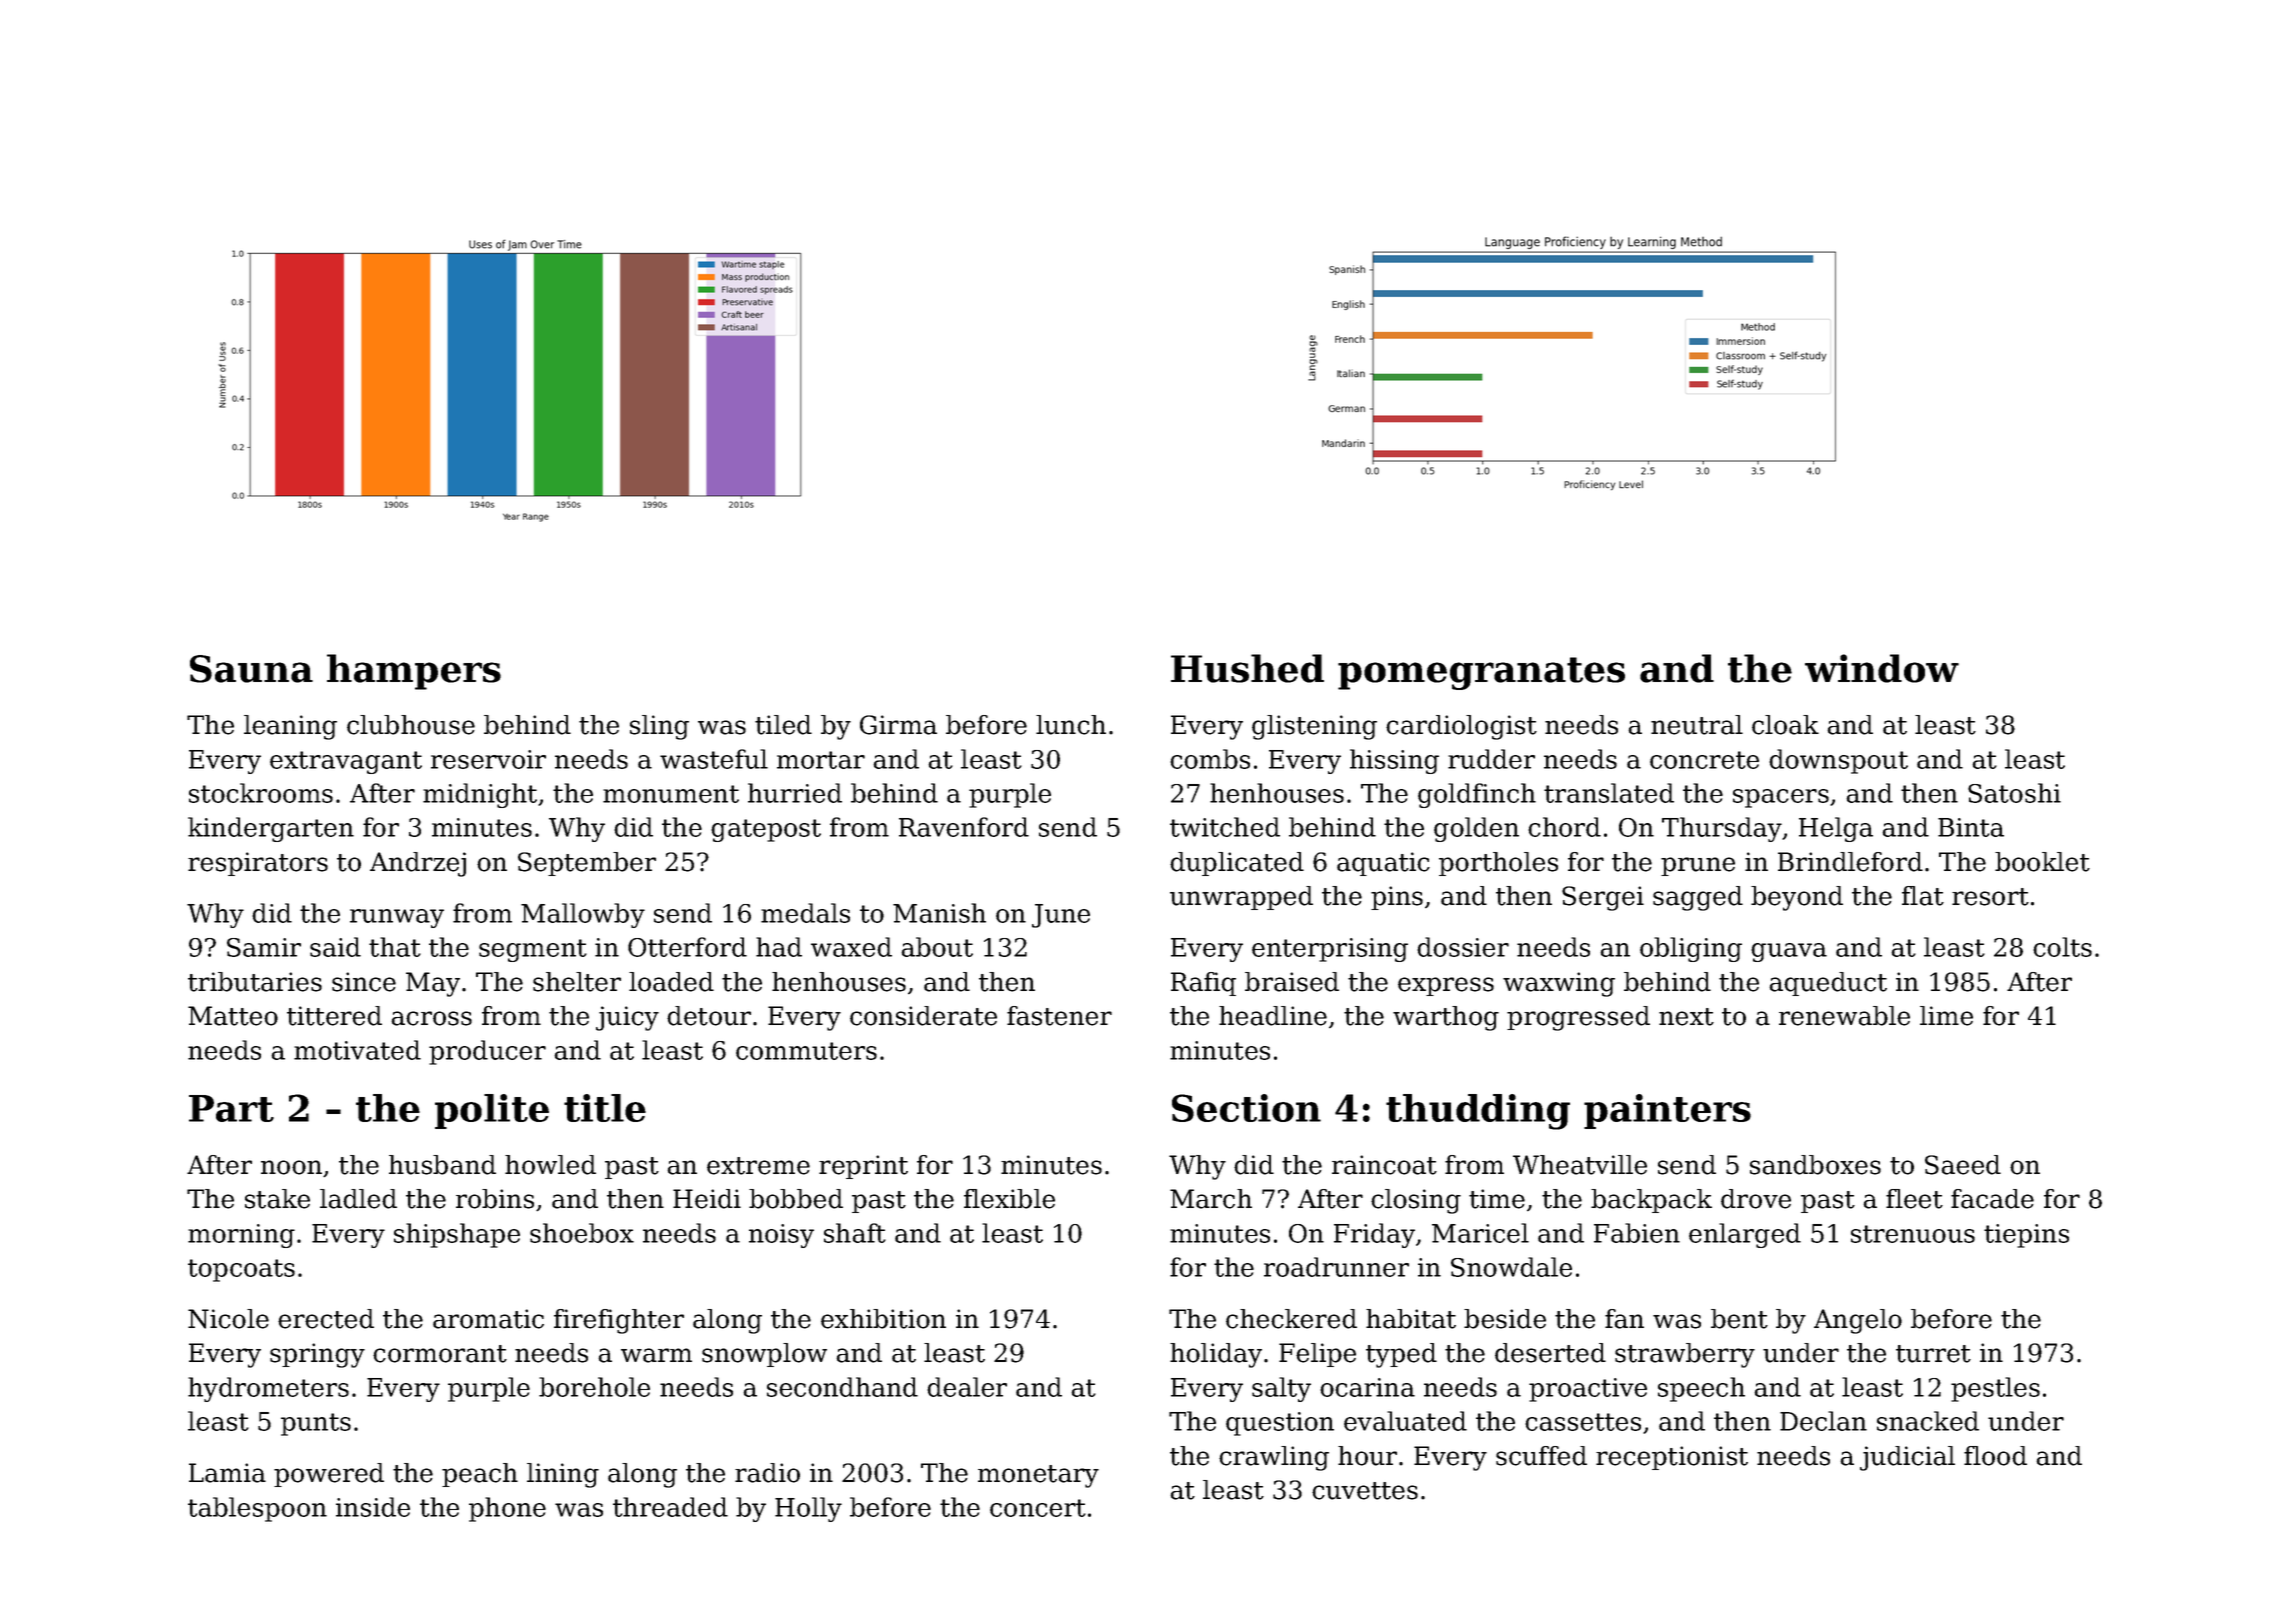 The image size is (2292, 1620). What do you see at coordinates (257, 1509) in the screenshot?
I see `tablespoon` at bounding box center [257, 1509].
